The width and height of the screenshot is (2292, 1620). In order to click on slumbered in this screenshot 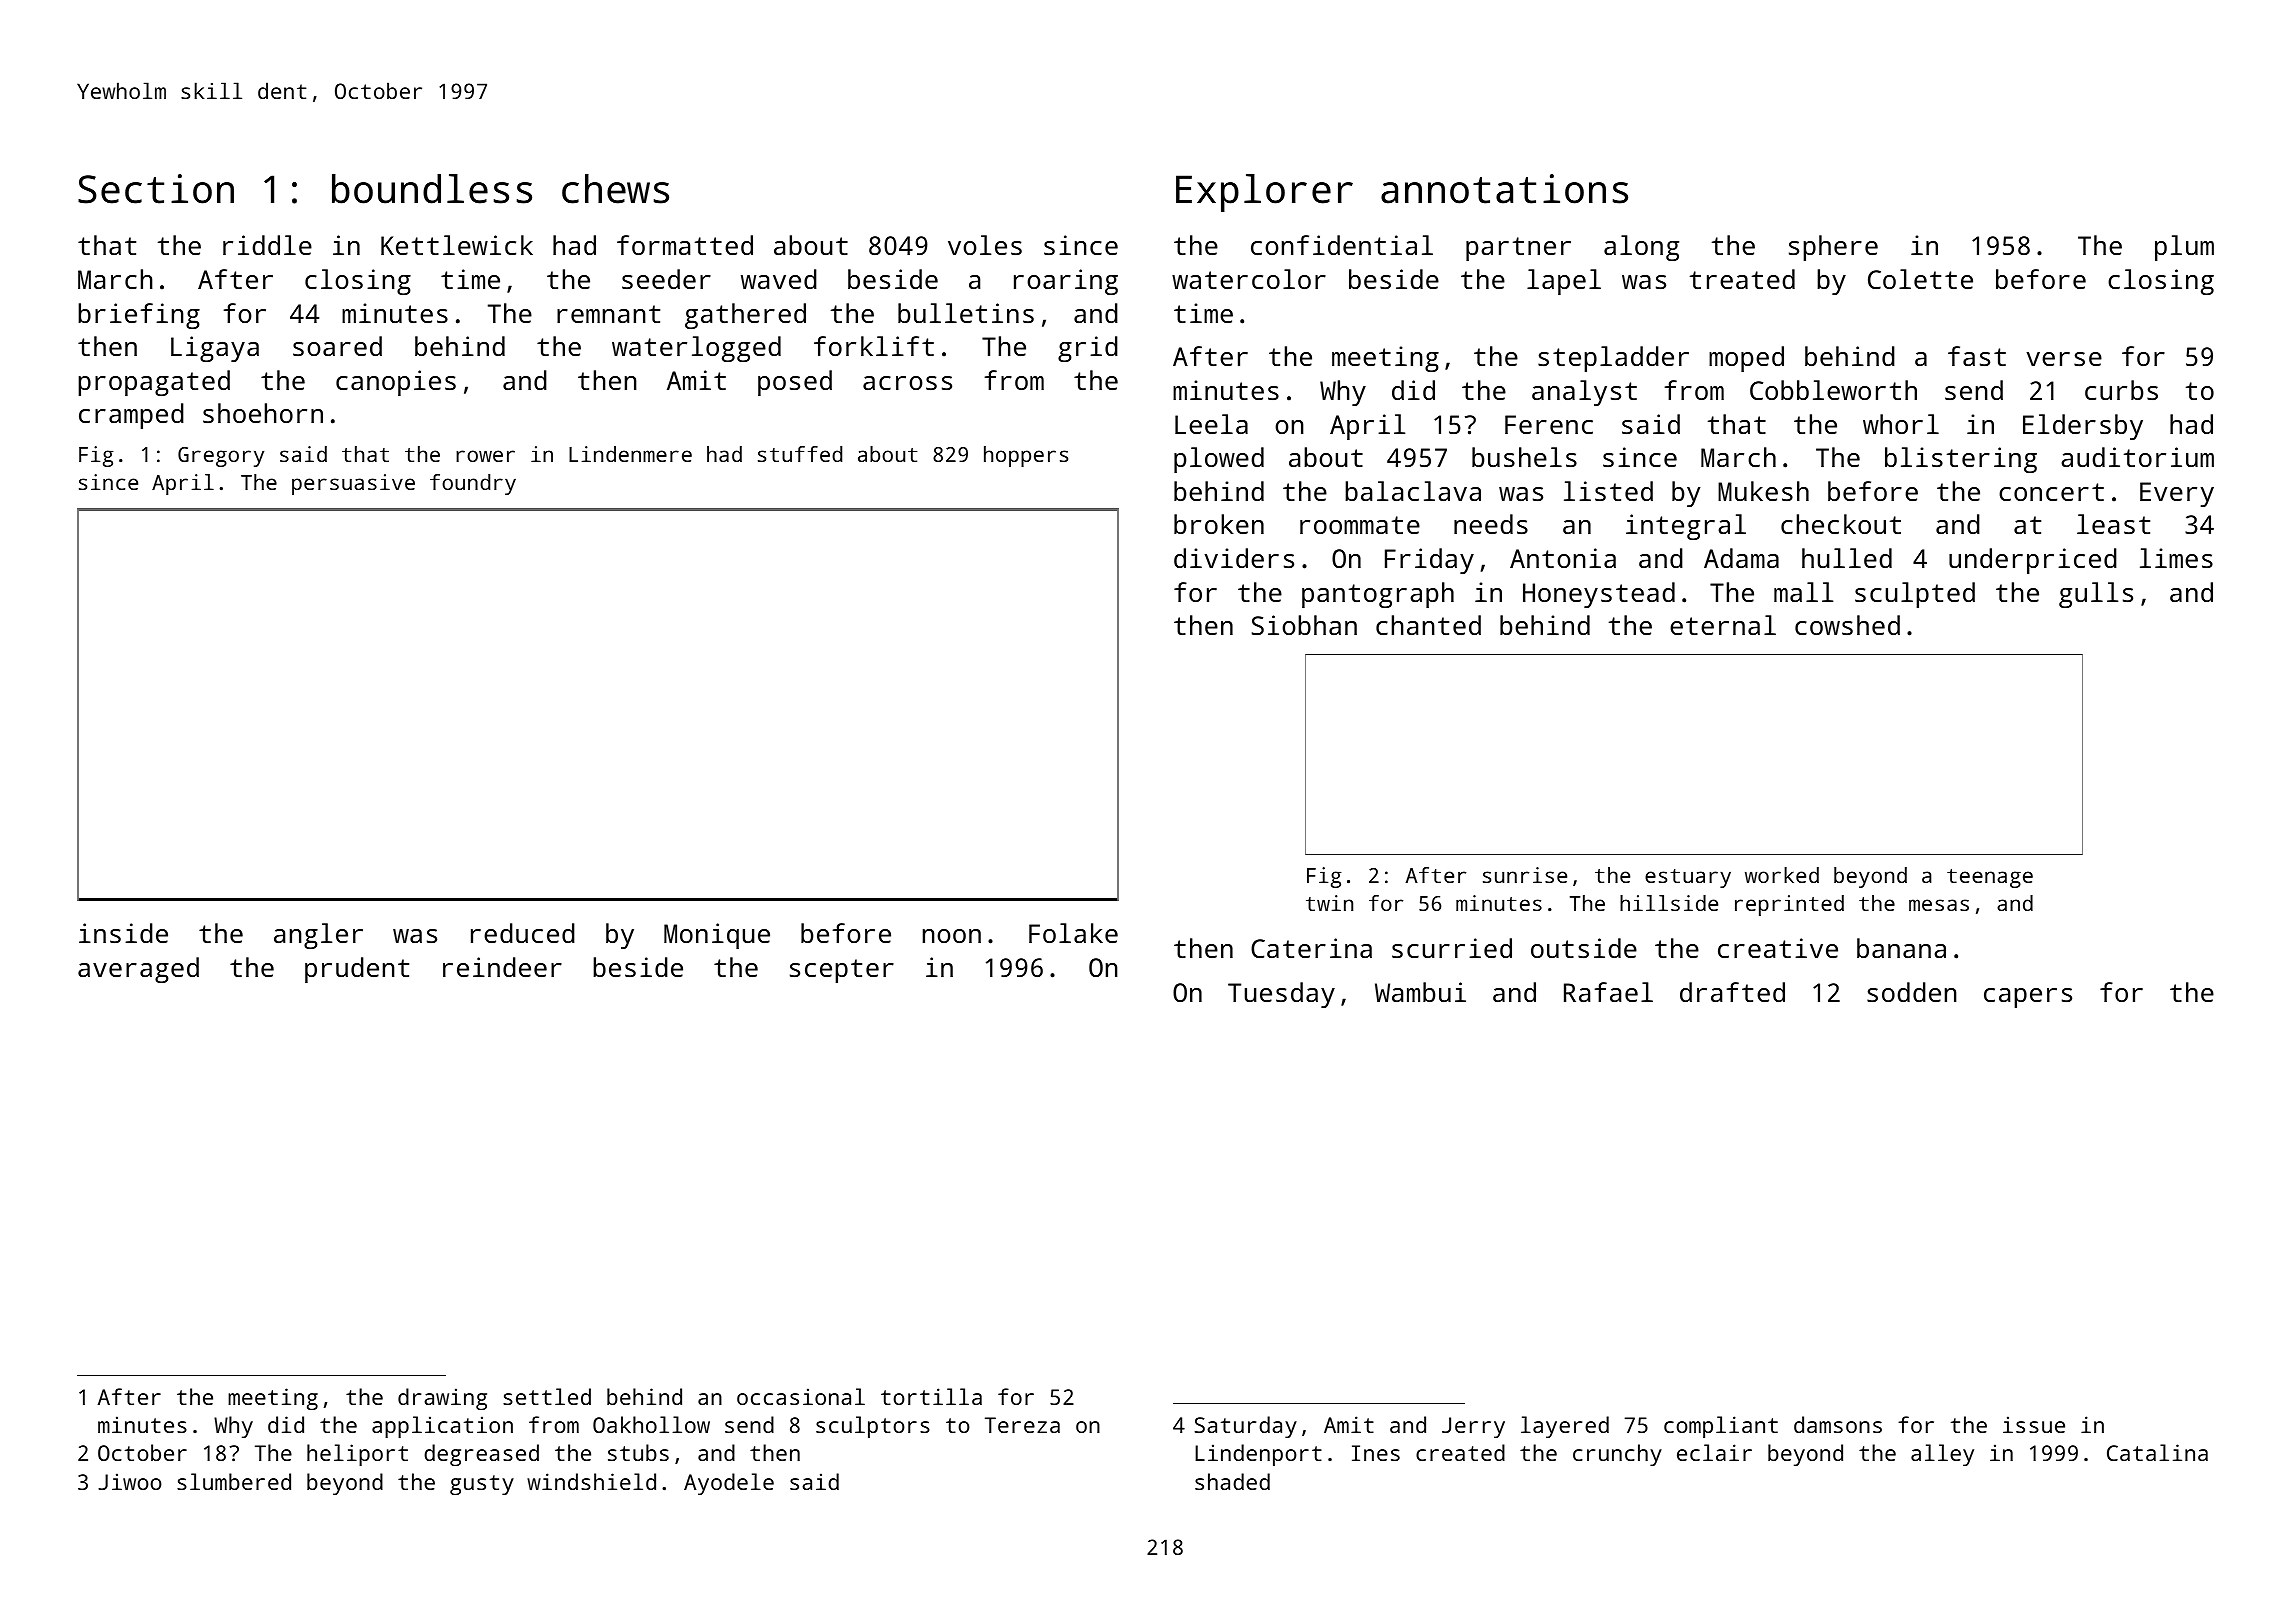, I will do `click(234, 1481)`.
